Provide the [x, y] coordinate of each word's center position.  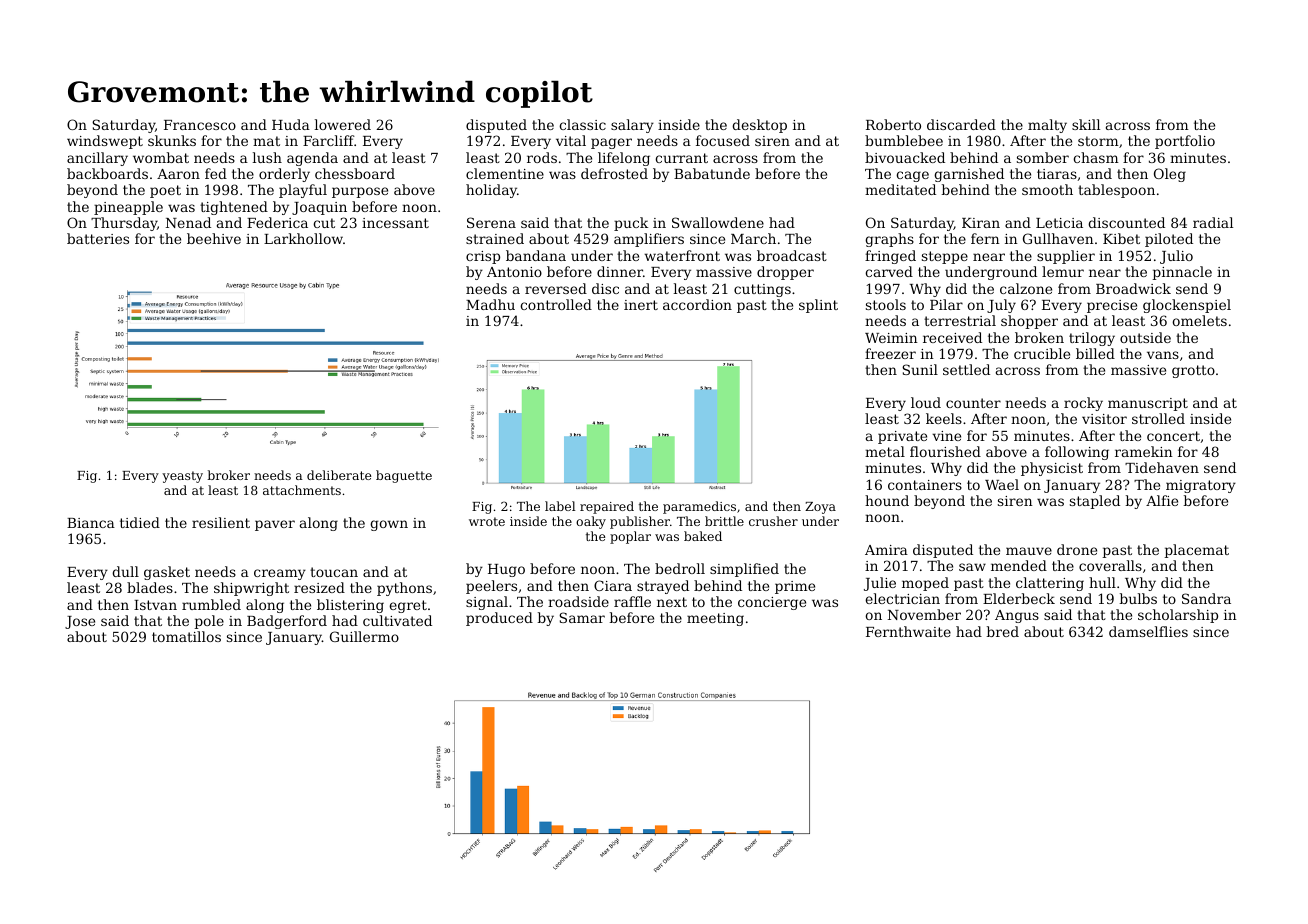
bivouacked [905, 157]
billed [1095, 353]
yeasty [182, 477]
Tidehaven [1162, 467]
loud [926, 402]
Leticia [1059, 223]
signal [487, 603]
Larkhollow [303, 238]
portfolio [1185, 142]
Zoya [820, 508]
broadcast [792, 255]
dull [125, 571]
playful [303, 191]
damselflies [1148, 631]
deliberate [339, 475]
